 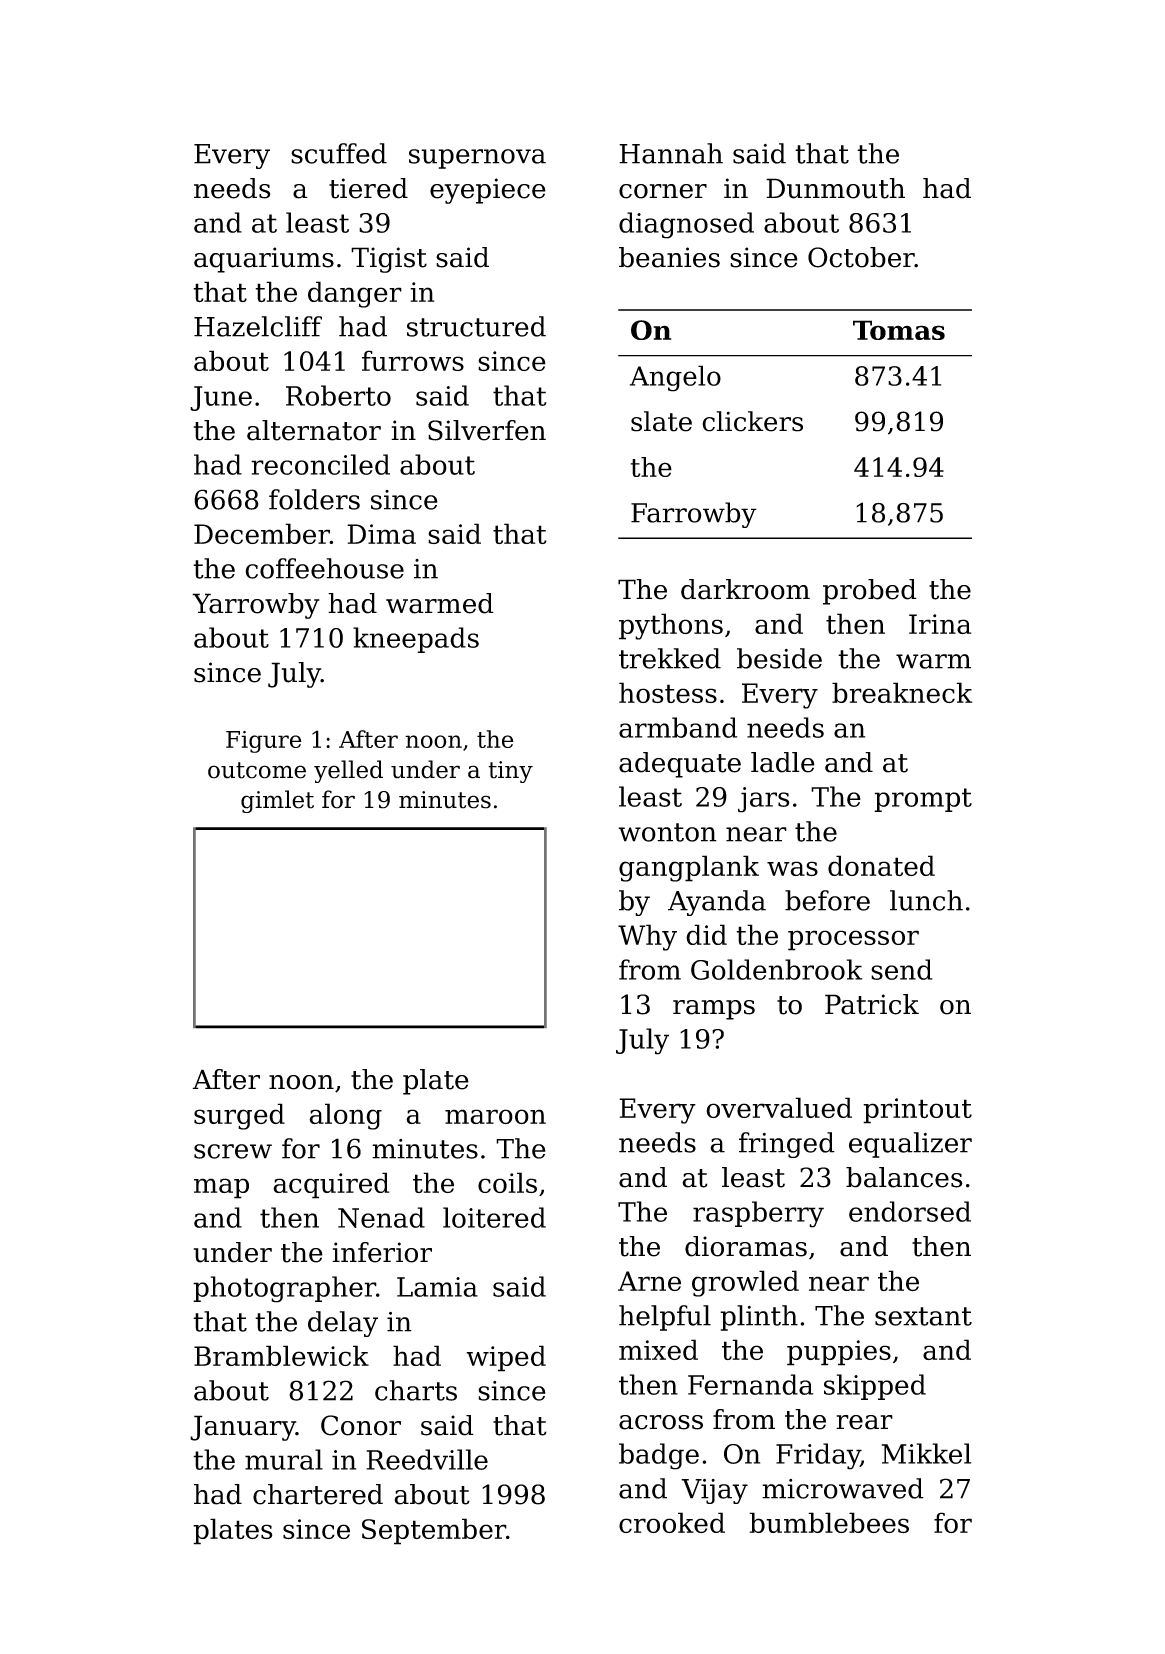 I want to click on Hannah, so click(x=671, y=153).
